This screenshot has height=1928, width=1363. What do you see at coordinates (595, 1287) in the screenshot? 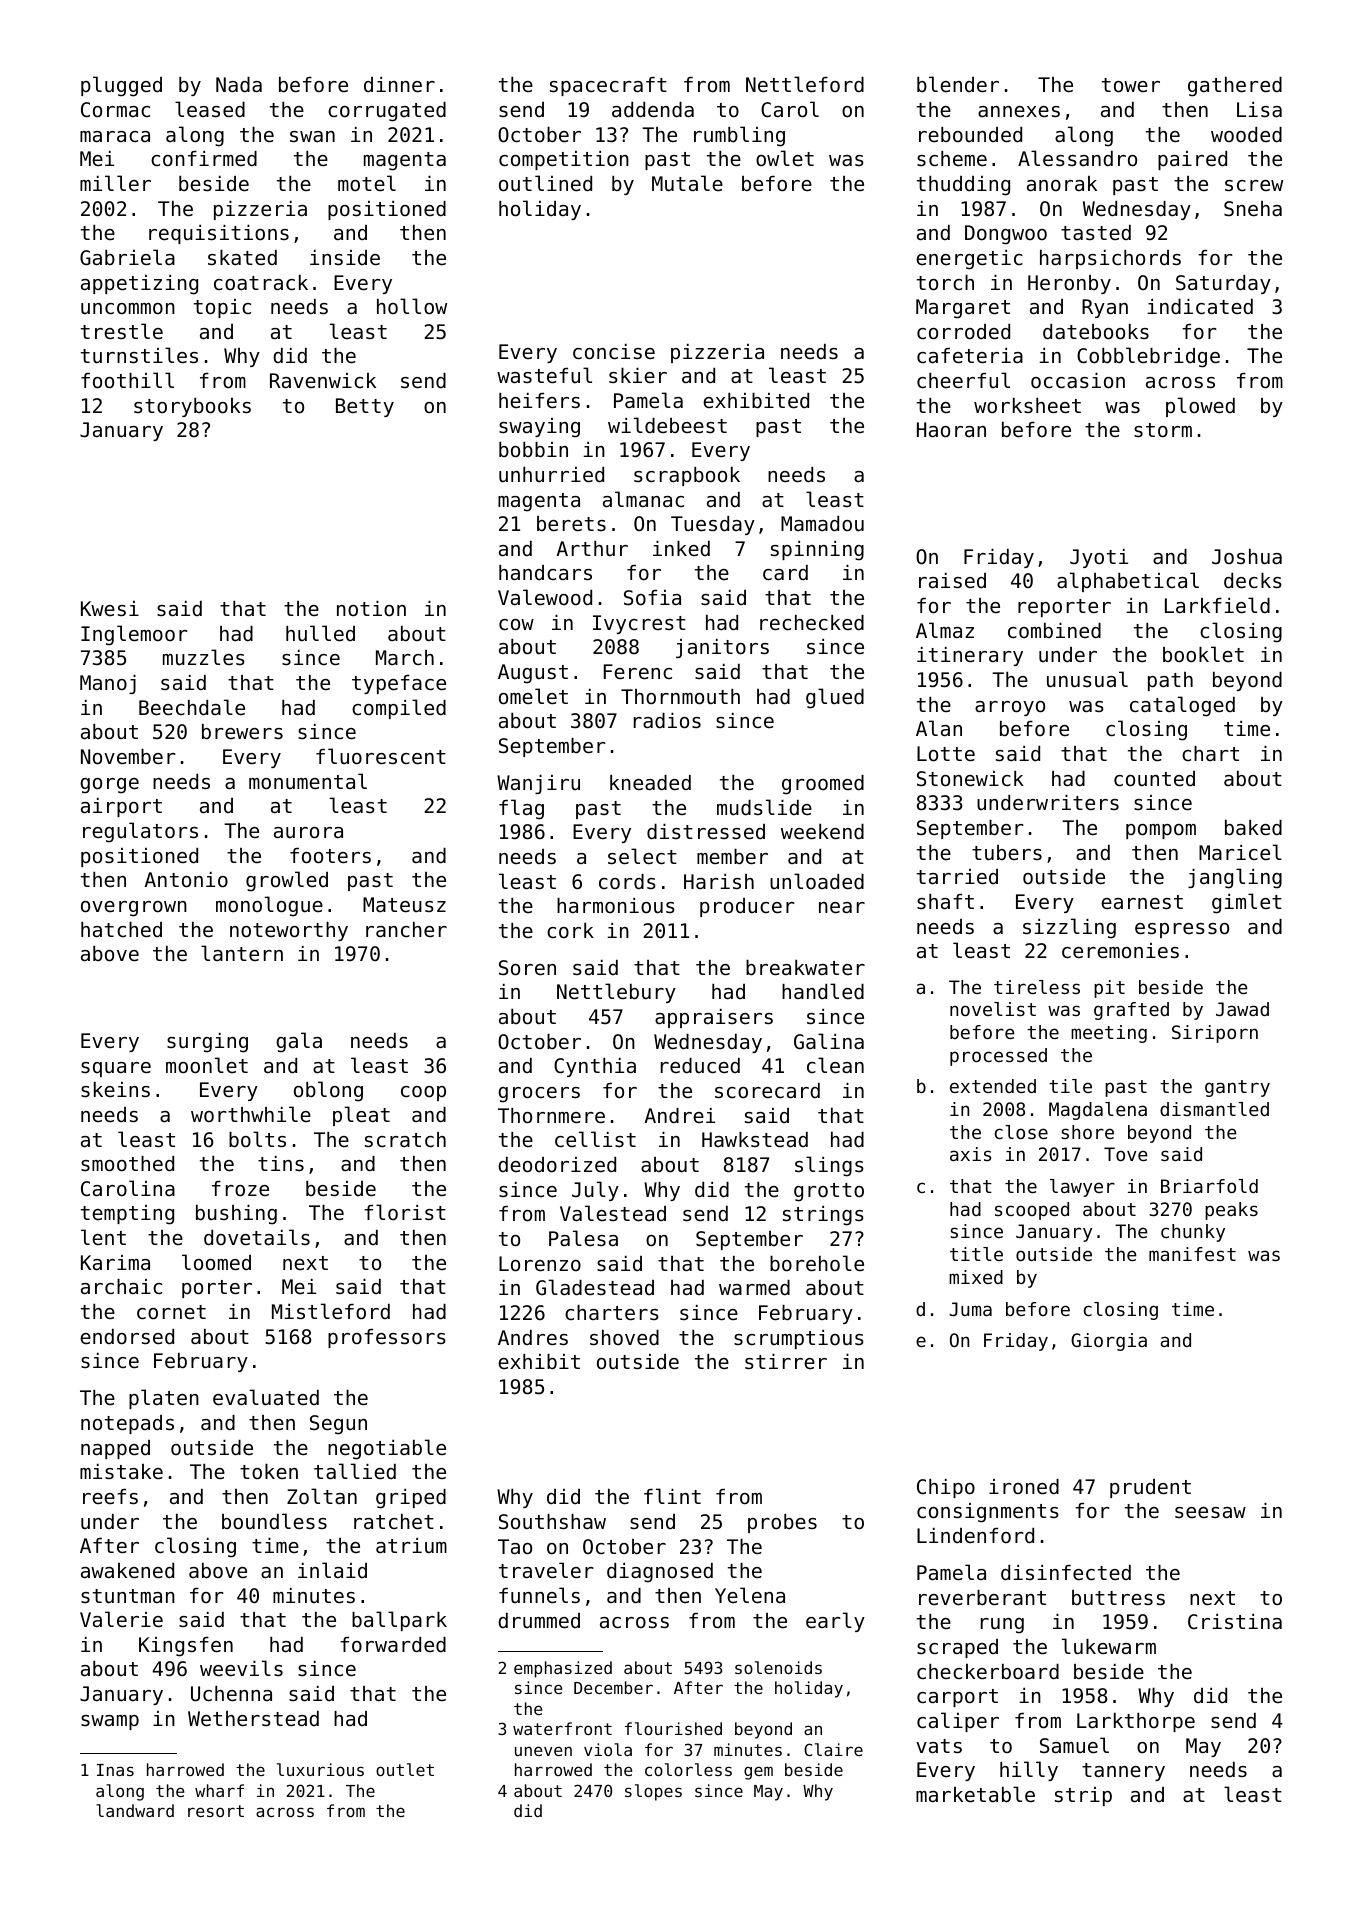
I see `Gladestead` at bounding box center [595, 1287].
